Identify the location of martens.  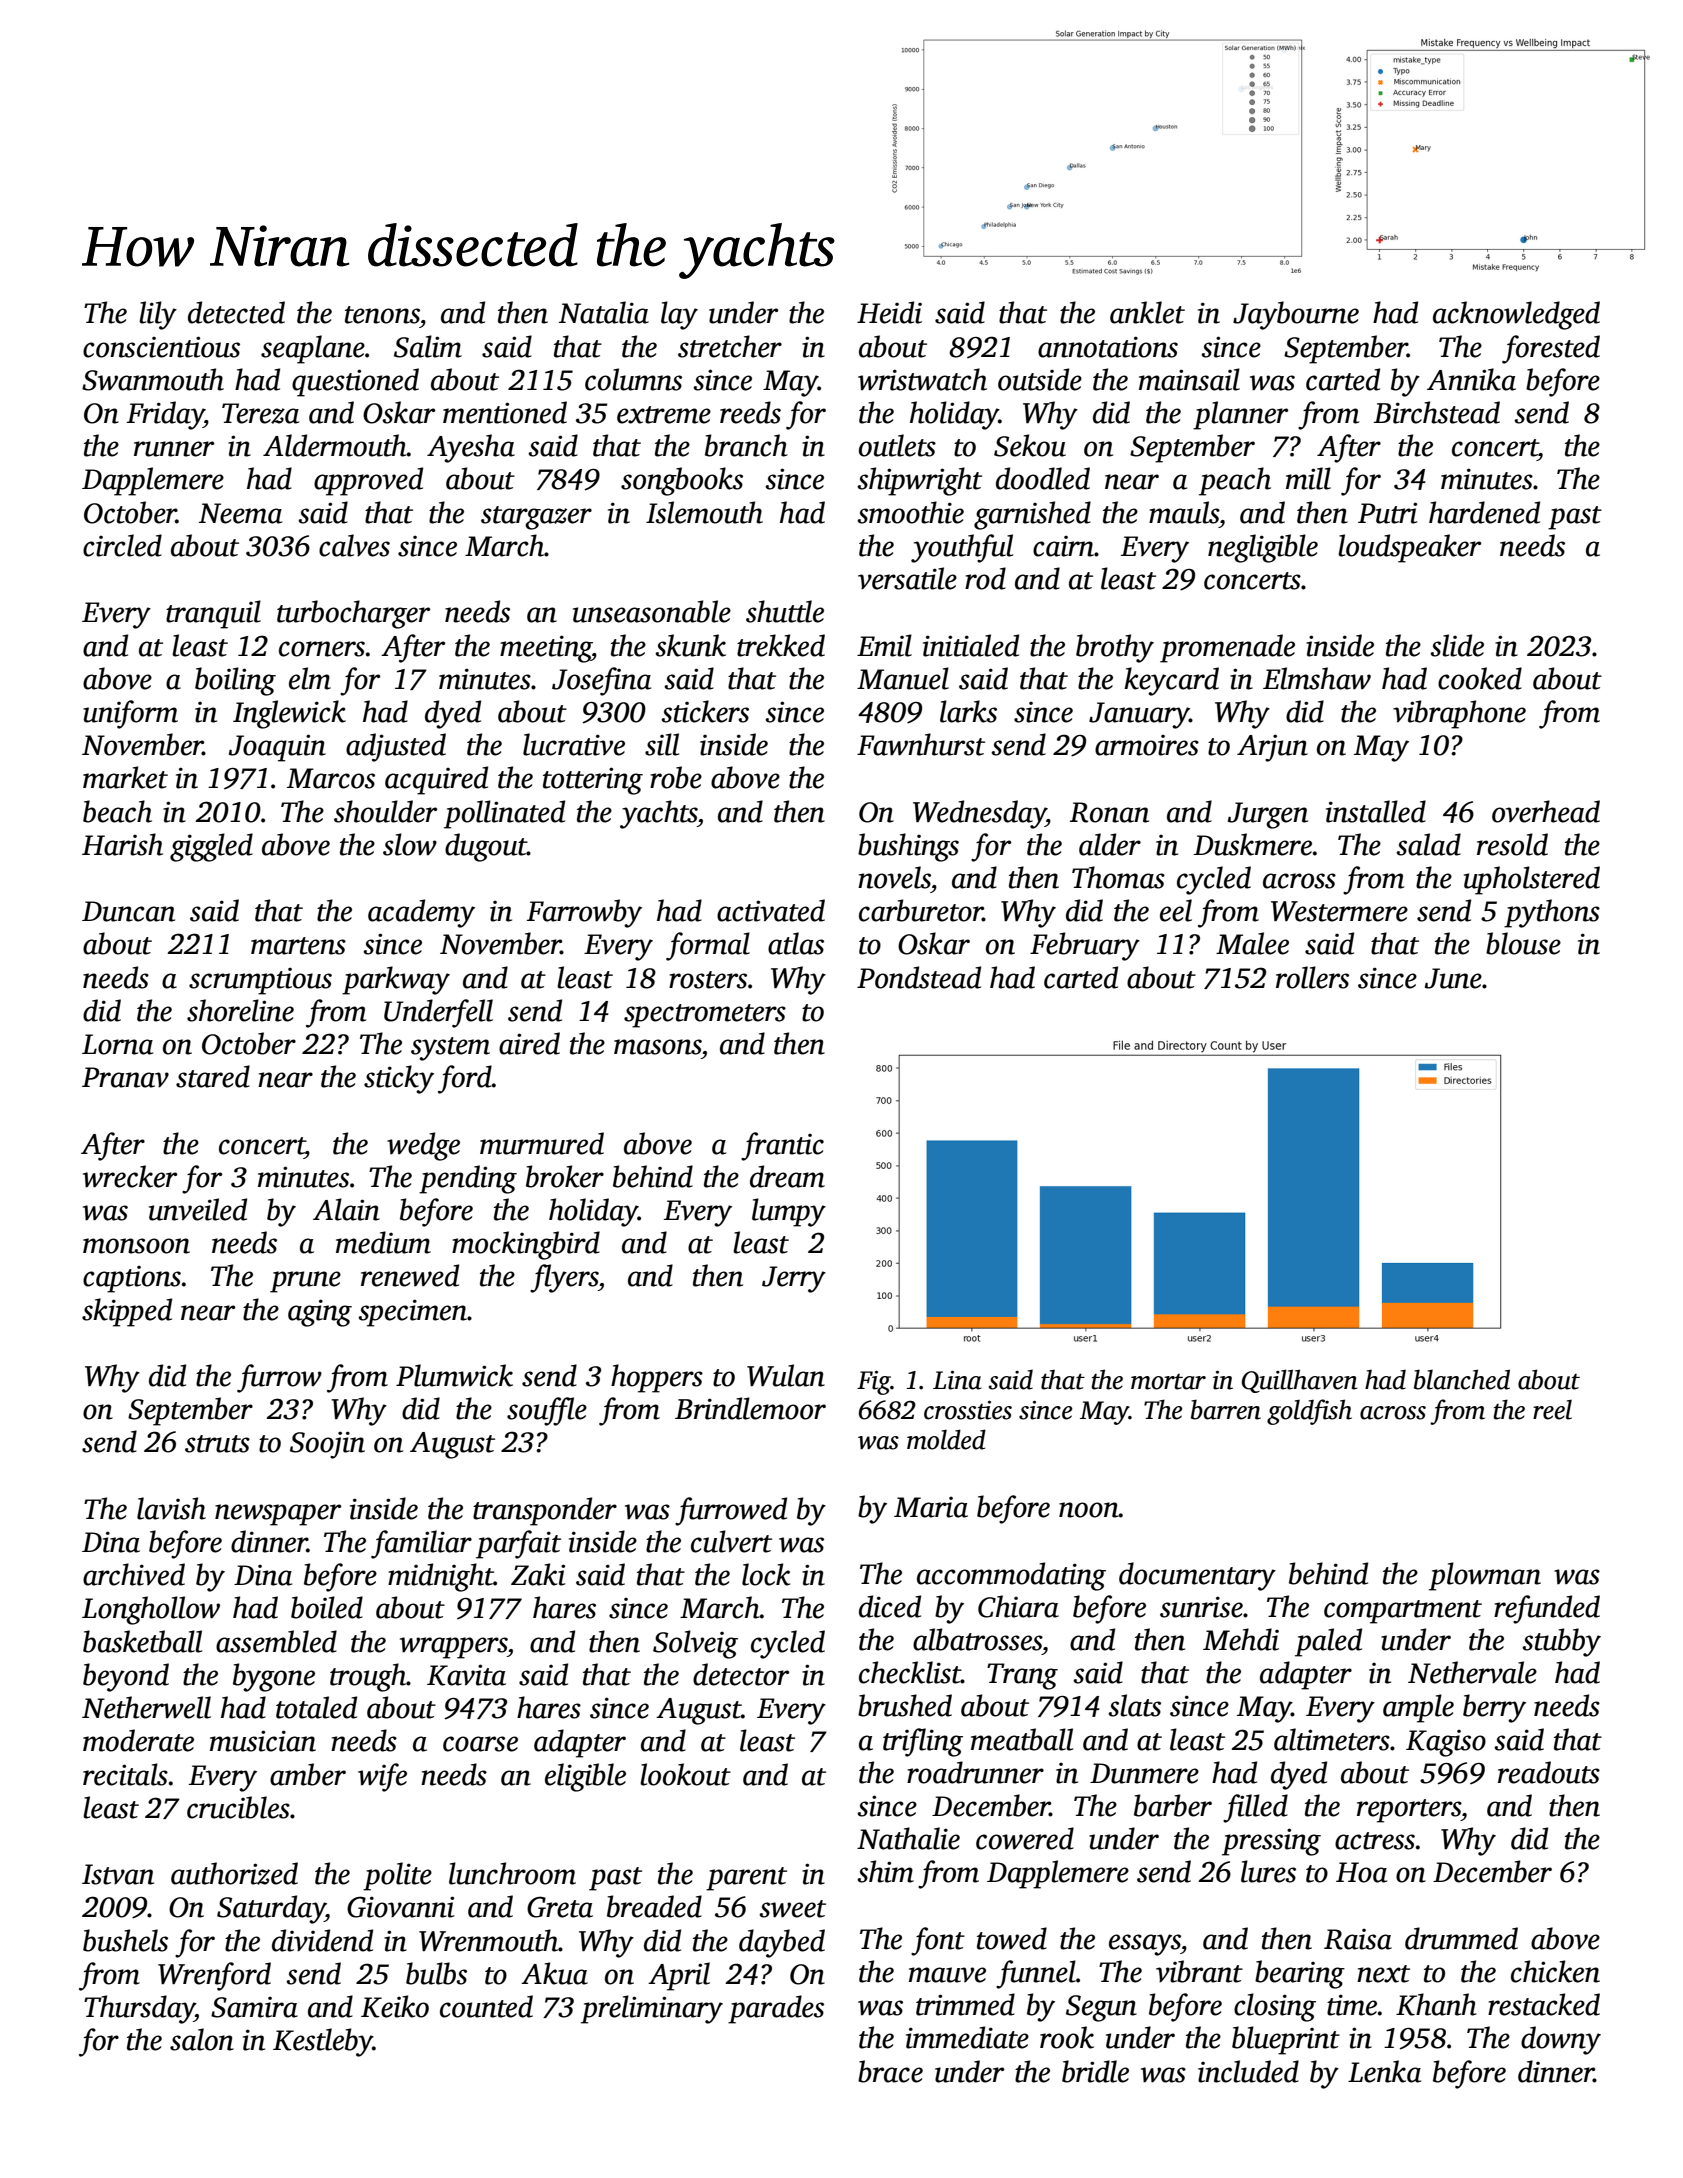
(298, 946).
